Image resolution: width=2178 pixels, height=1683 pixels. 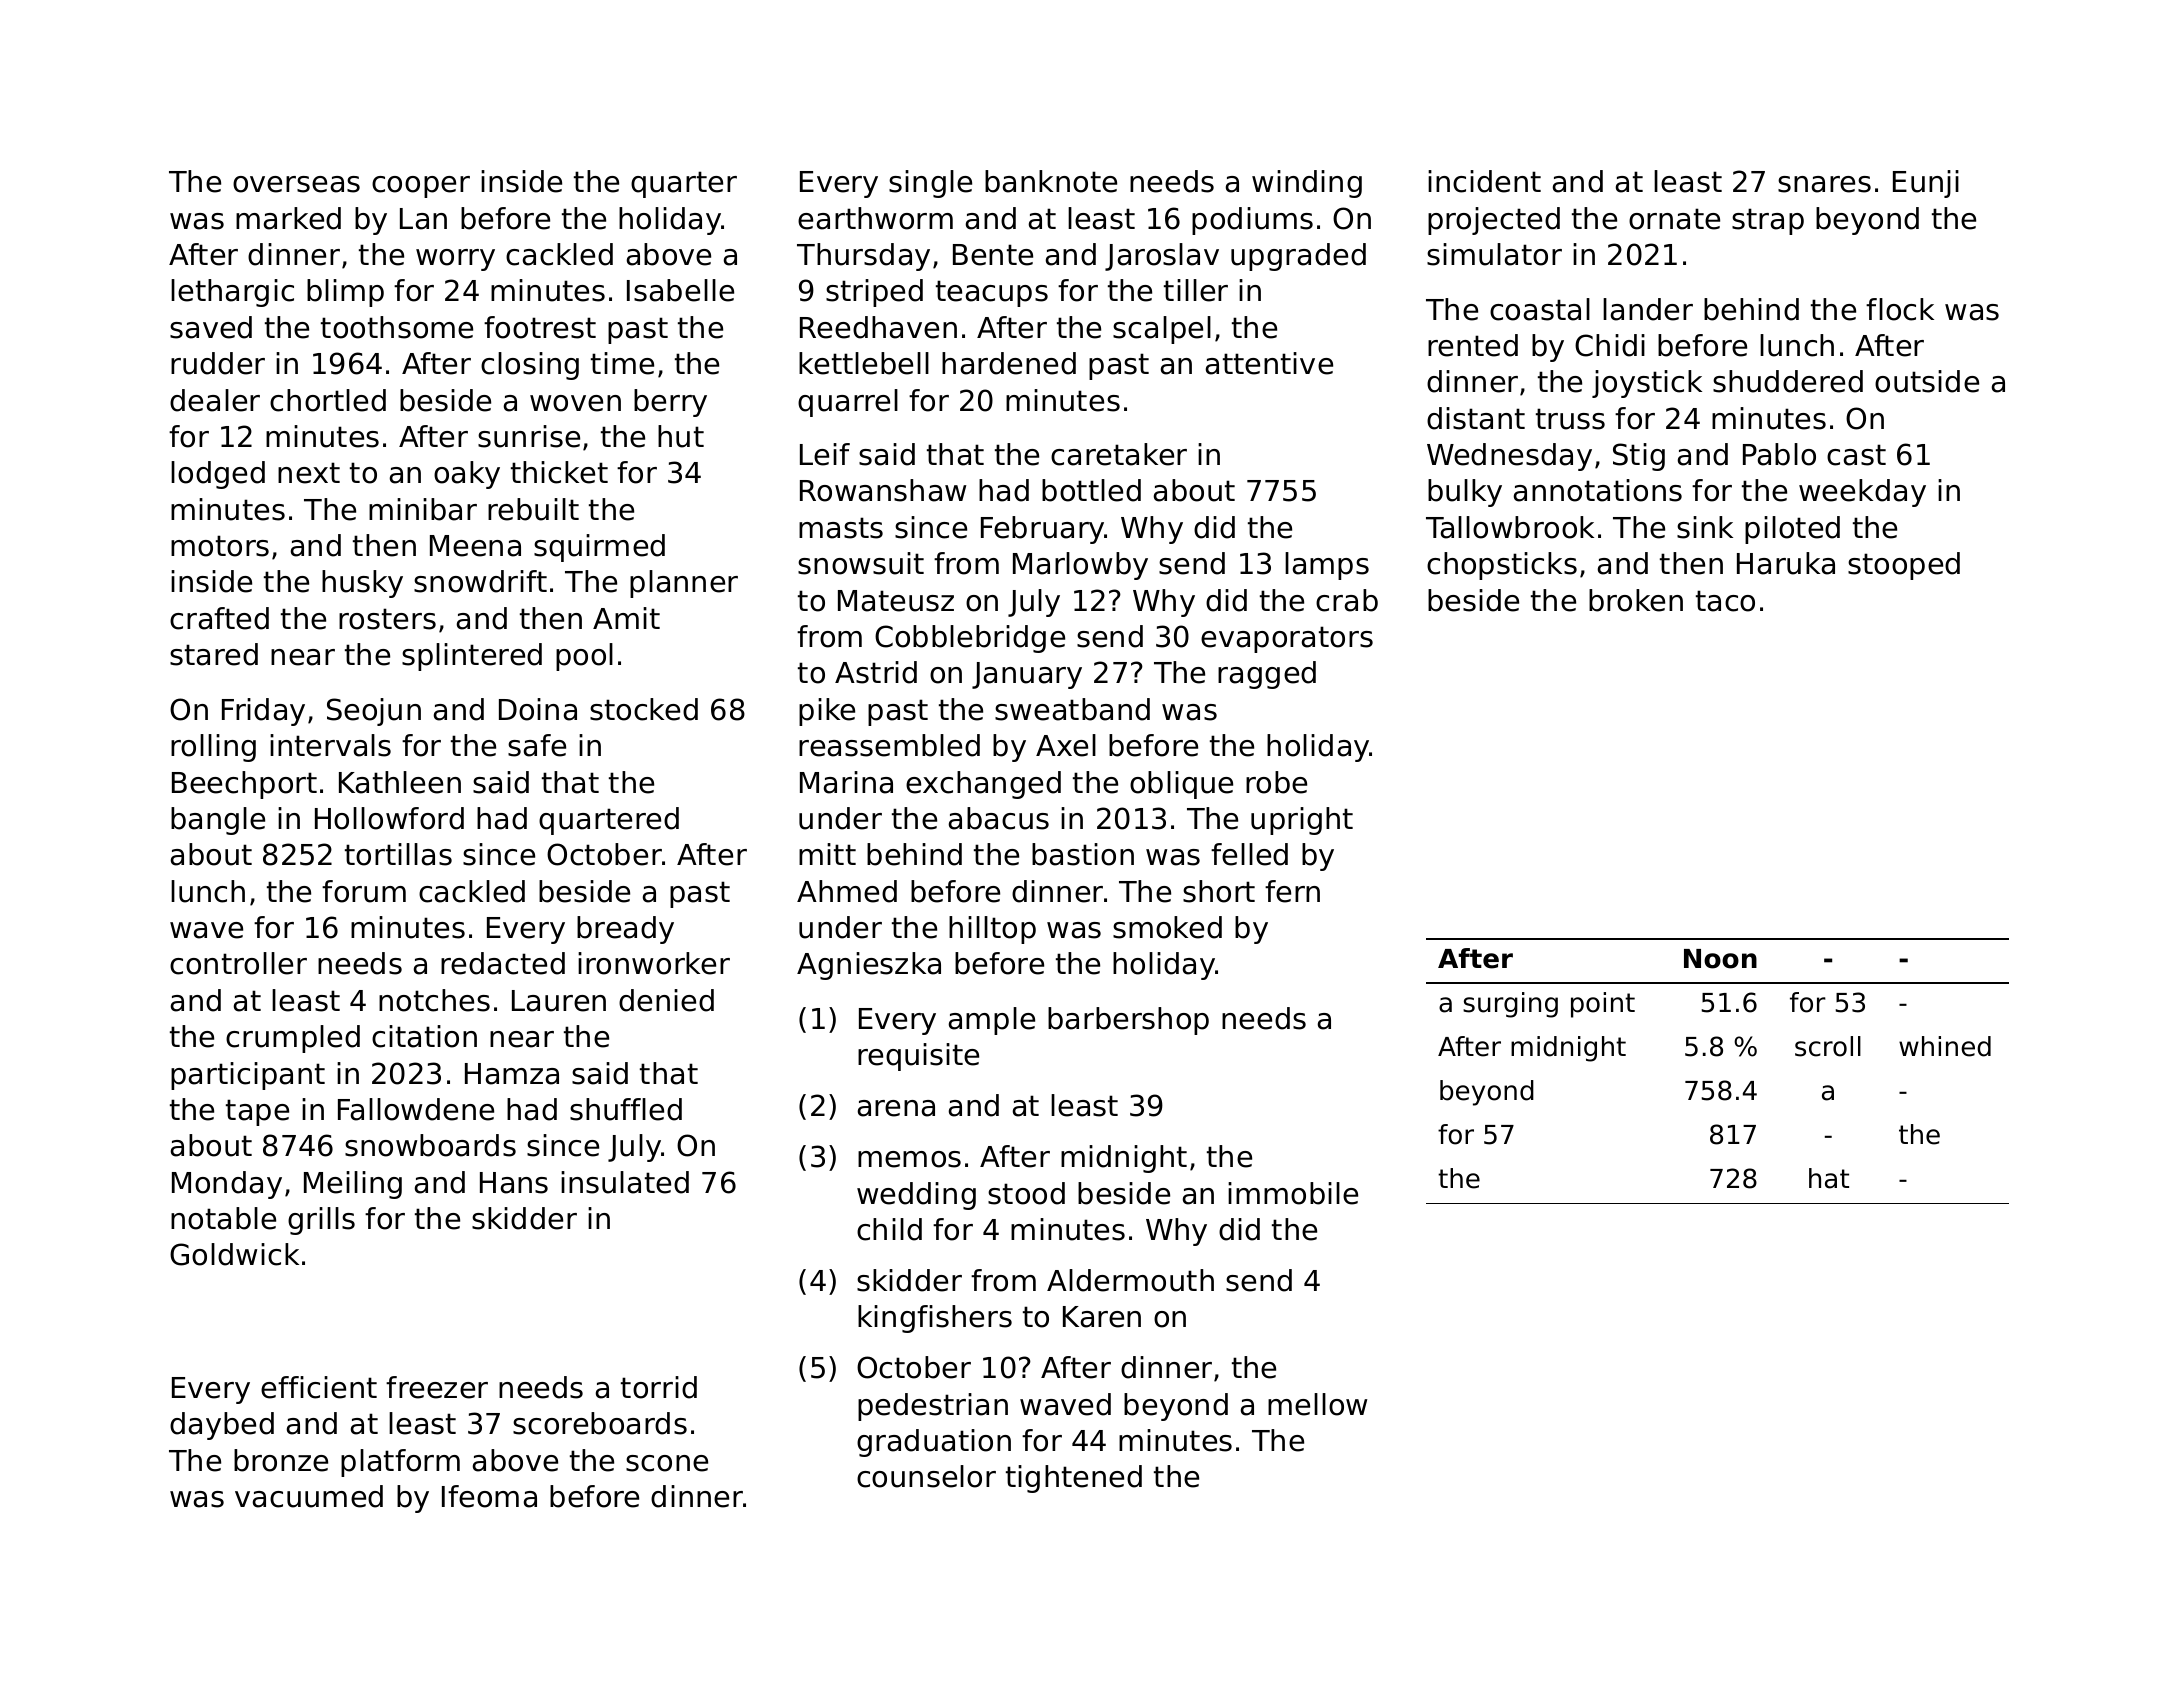 I want to click on taco, so click(x=1725, y=601).
